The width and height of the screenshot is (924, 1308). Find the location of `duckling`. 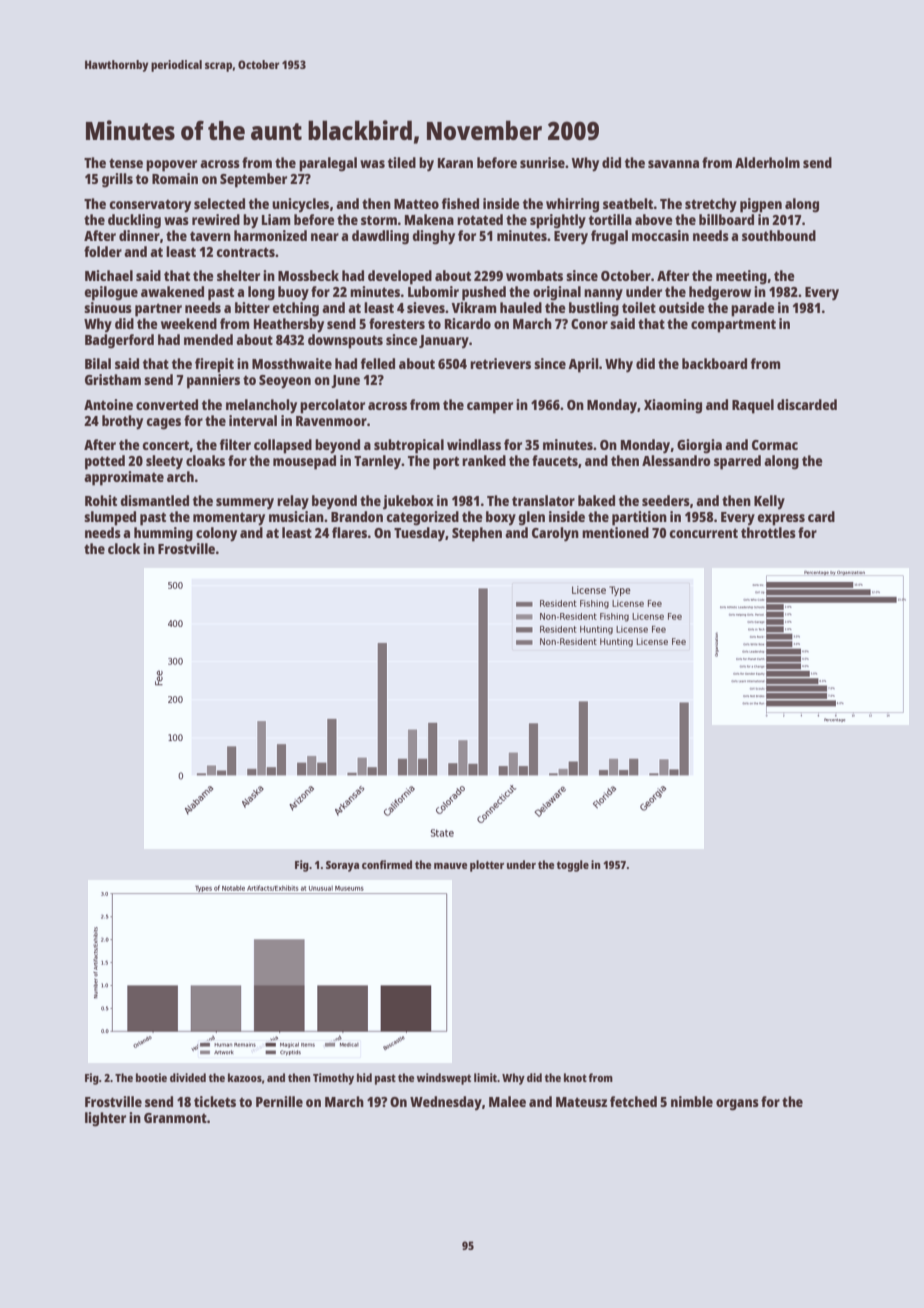

duckling is located at coordinates (134, 221).
